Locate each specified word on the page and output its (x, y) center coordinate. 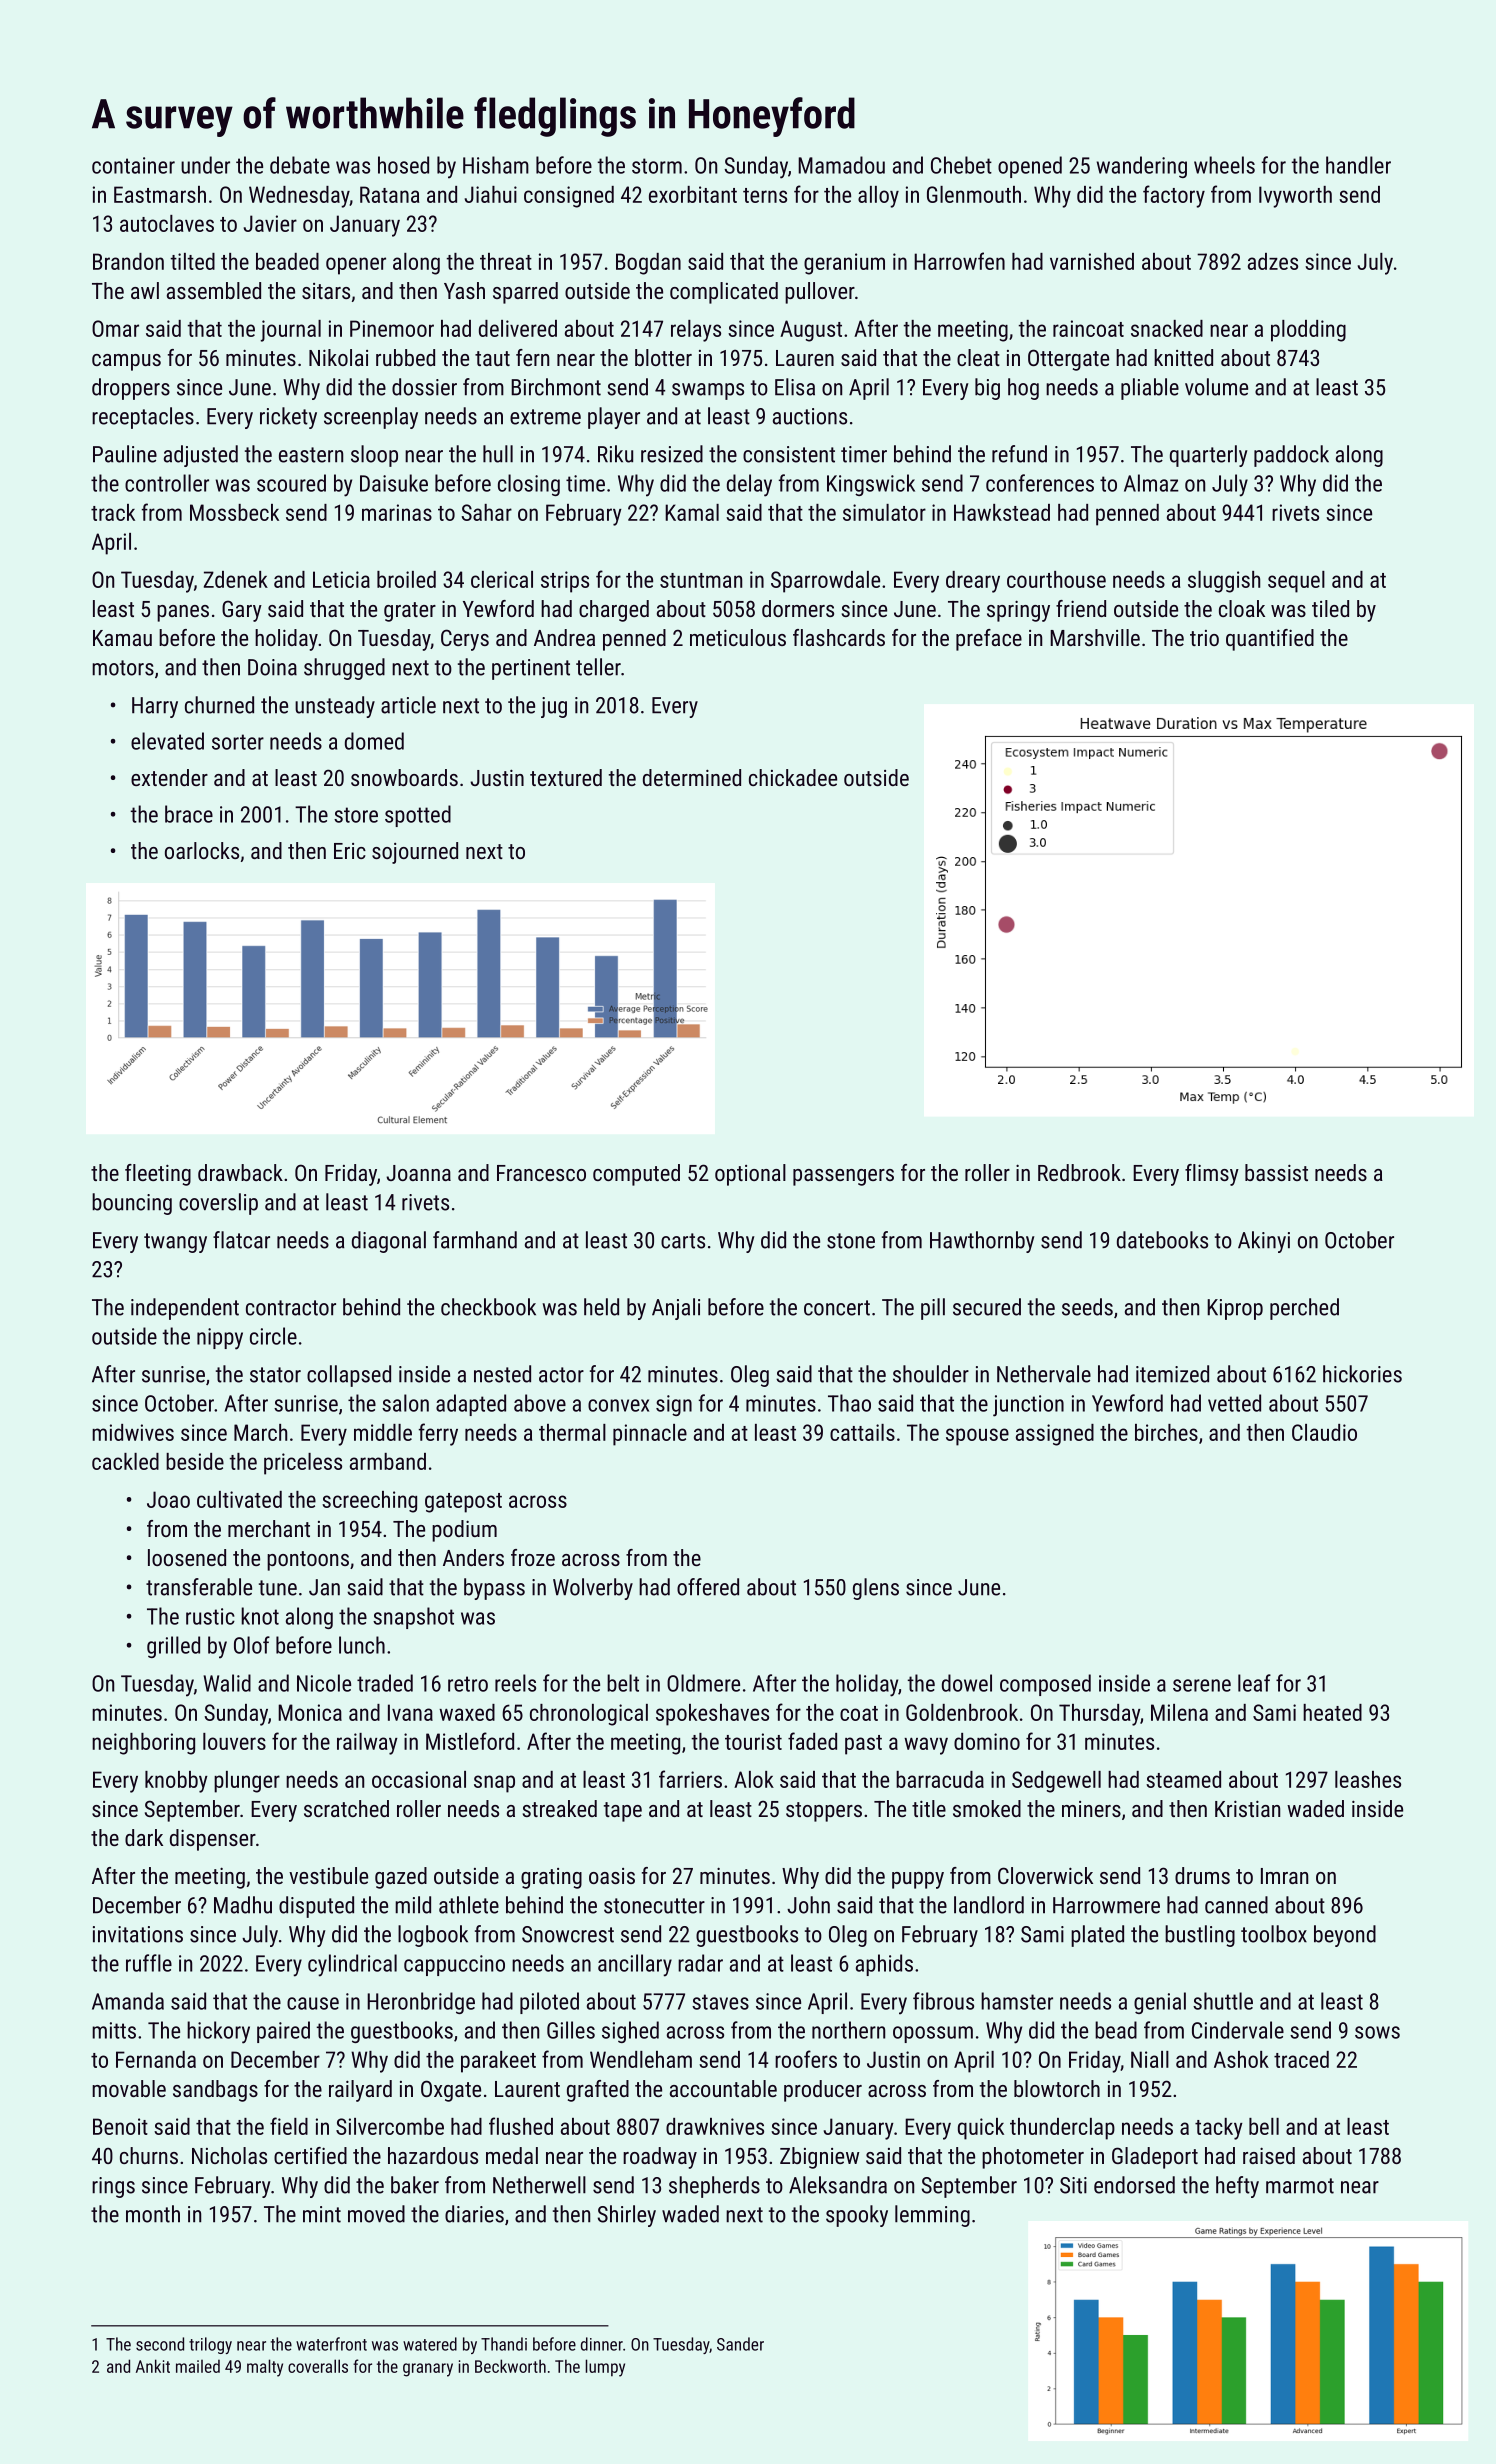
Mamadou (841, 165)
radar (700, 1963)
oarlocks (202, 850)
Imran (1284, 1876)
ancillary (635, 1965)
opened (1030, 167)
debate (300, 165)
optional (750, 1175)
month (153, 2214)
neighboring (143, 1744)
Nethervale (1044, 1374)
